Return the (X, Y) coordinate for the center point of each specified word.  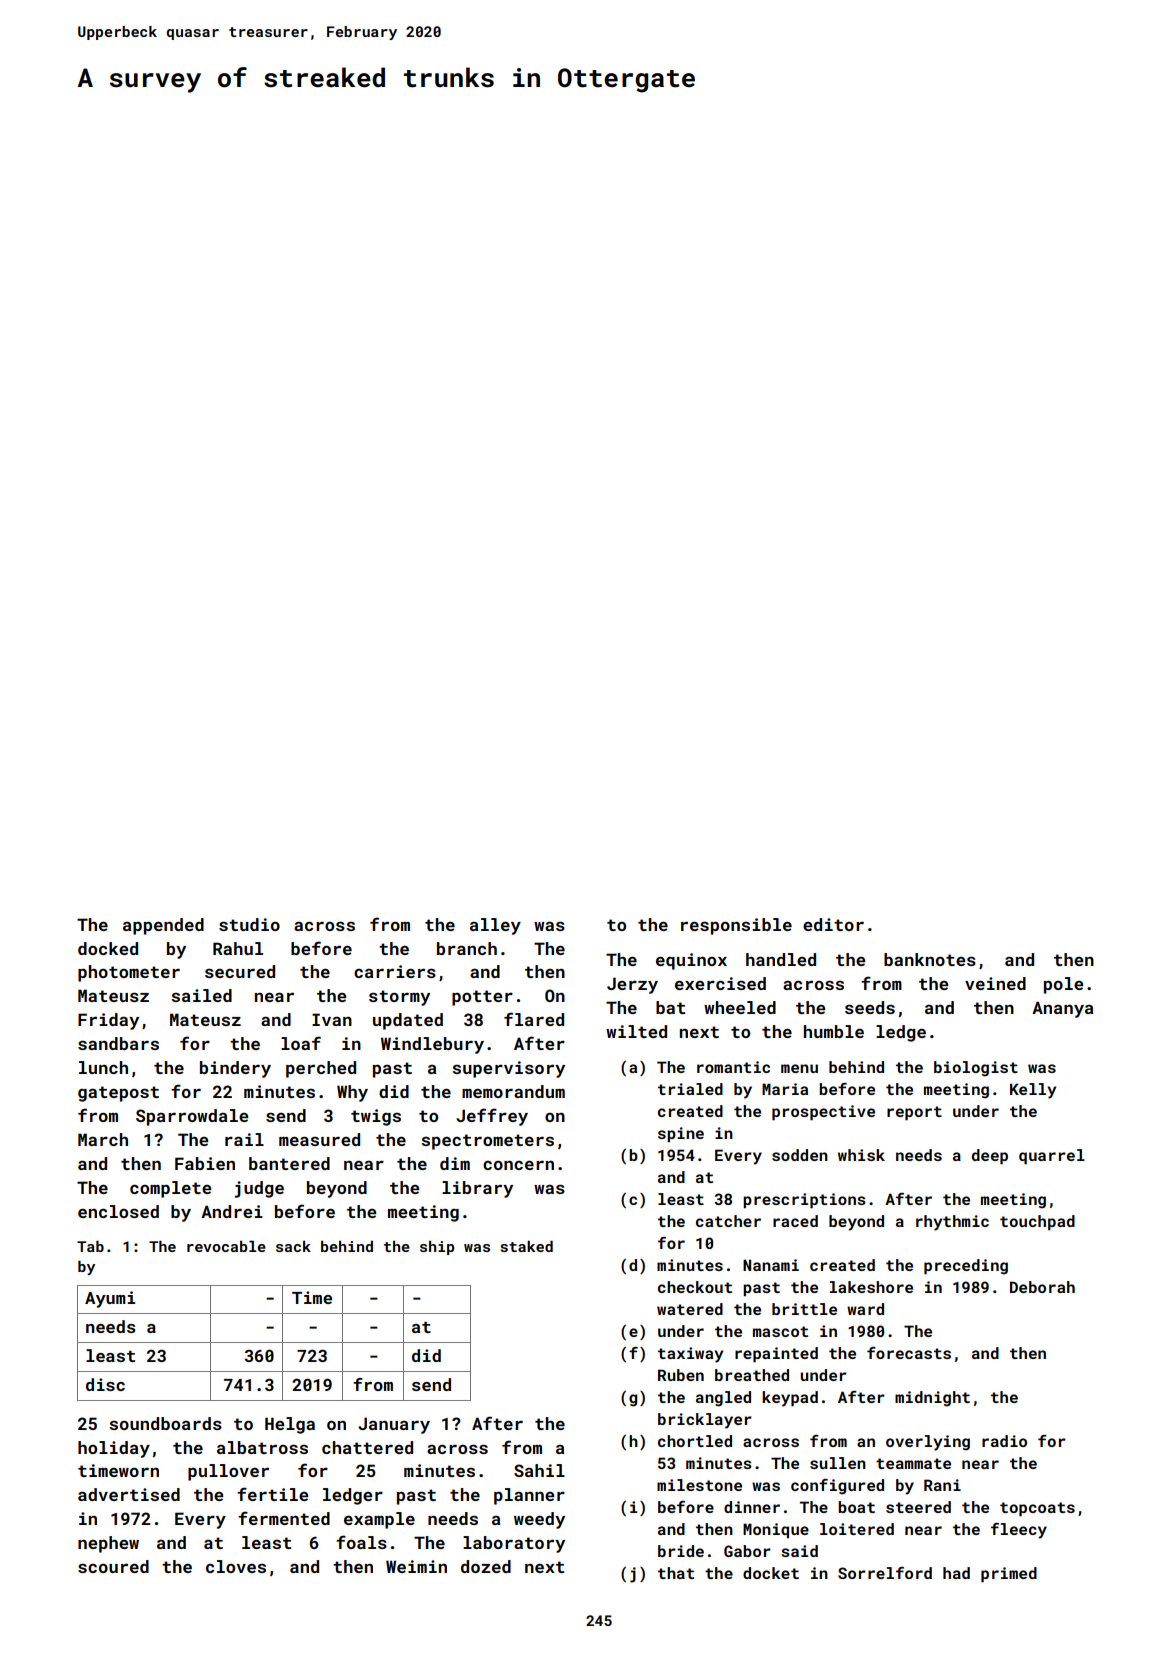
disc (105, 1384)
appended (163, 926)
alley (495, 926)
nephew (108, 1544)
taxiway (690, 1355)
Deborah (1042, 1287)
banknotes (930, 959)
